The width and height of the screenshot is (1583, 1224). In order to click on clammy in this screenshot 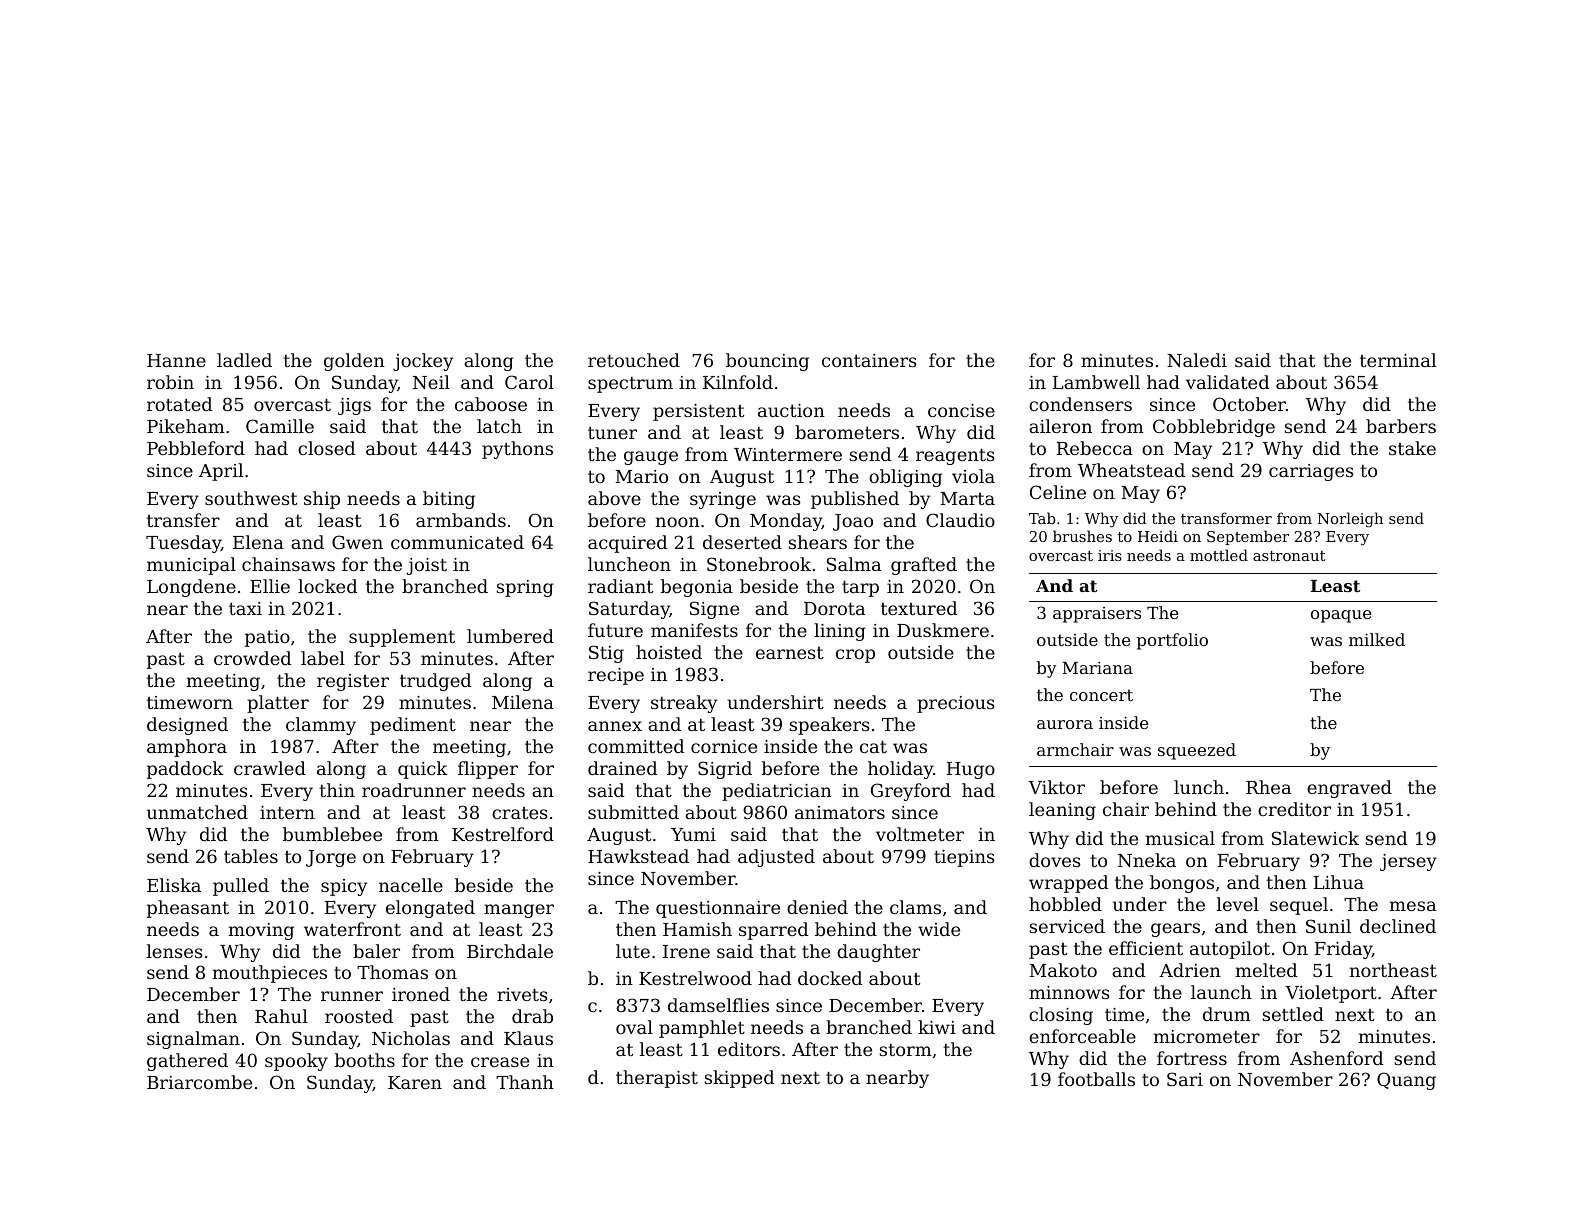, I will do `click(321, 726)`.
